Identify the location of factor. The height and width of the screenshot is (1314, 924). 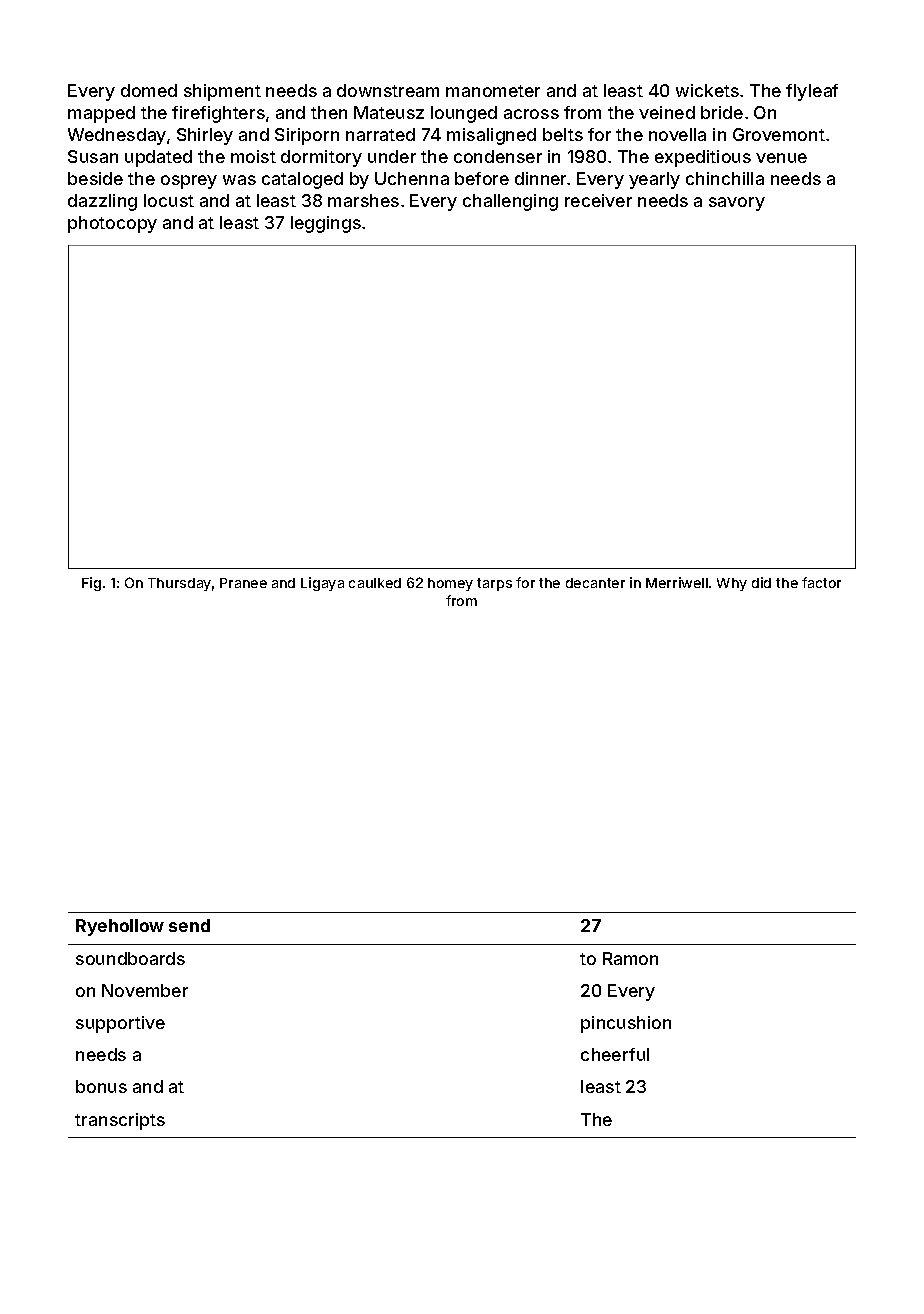
(821, 582).
